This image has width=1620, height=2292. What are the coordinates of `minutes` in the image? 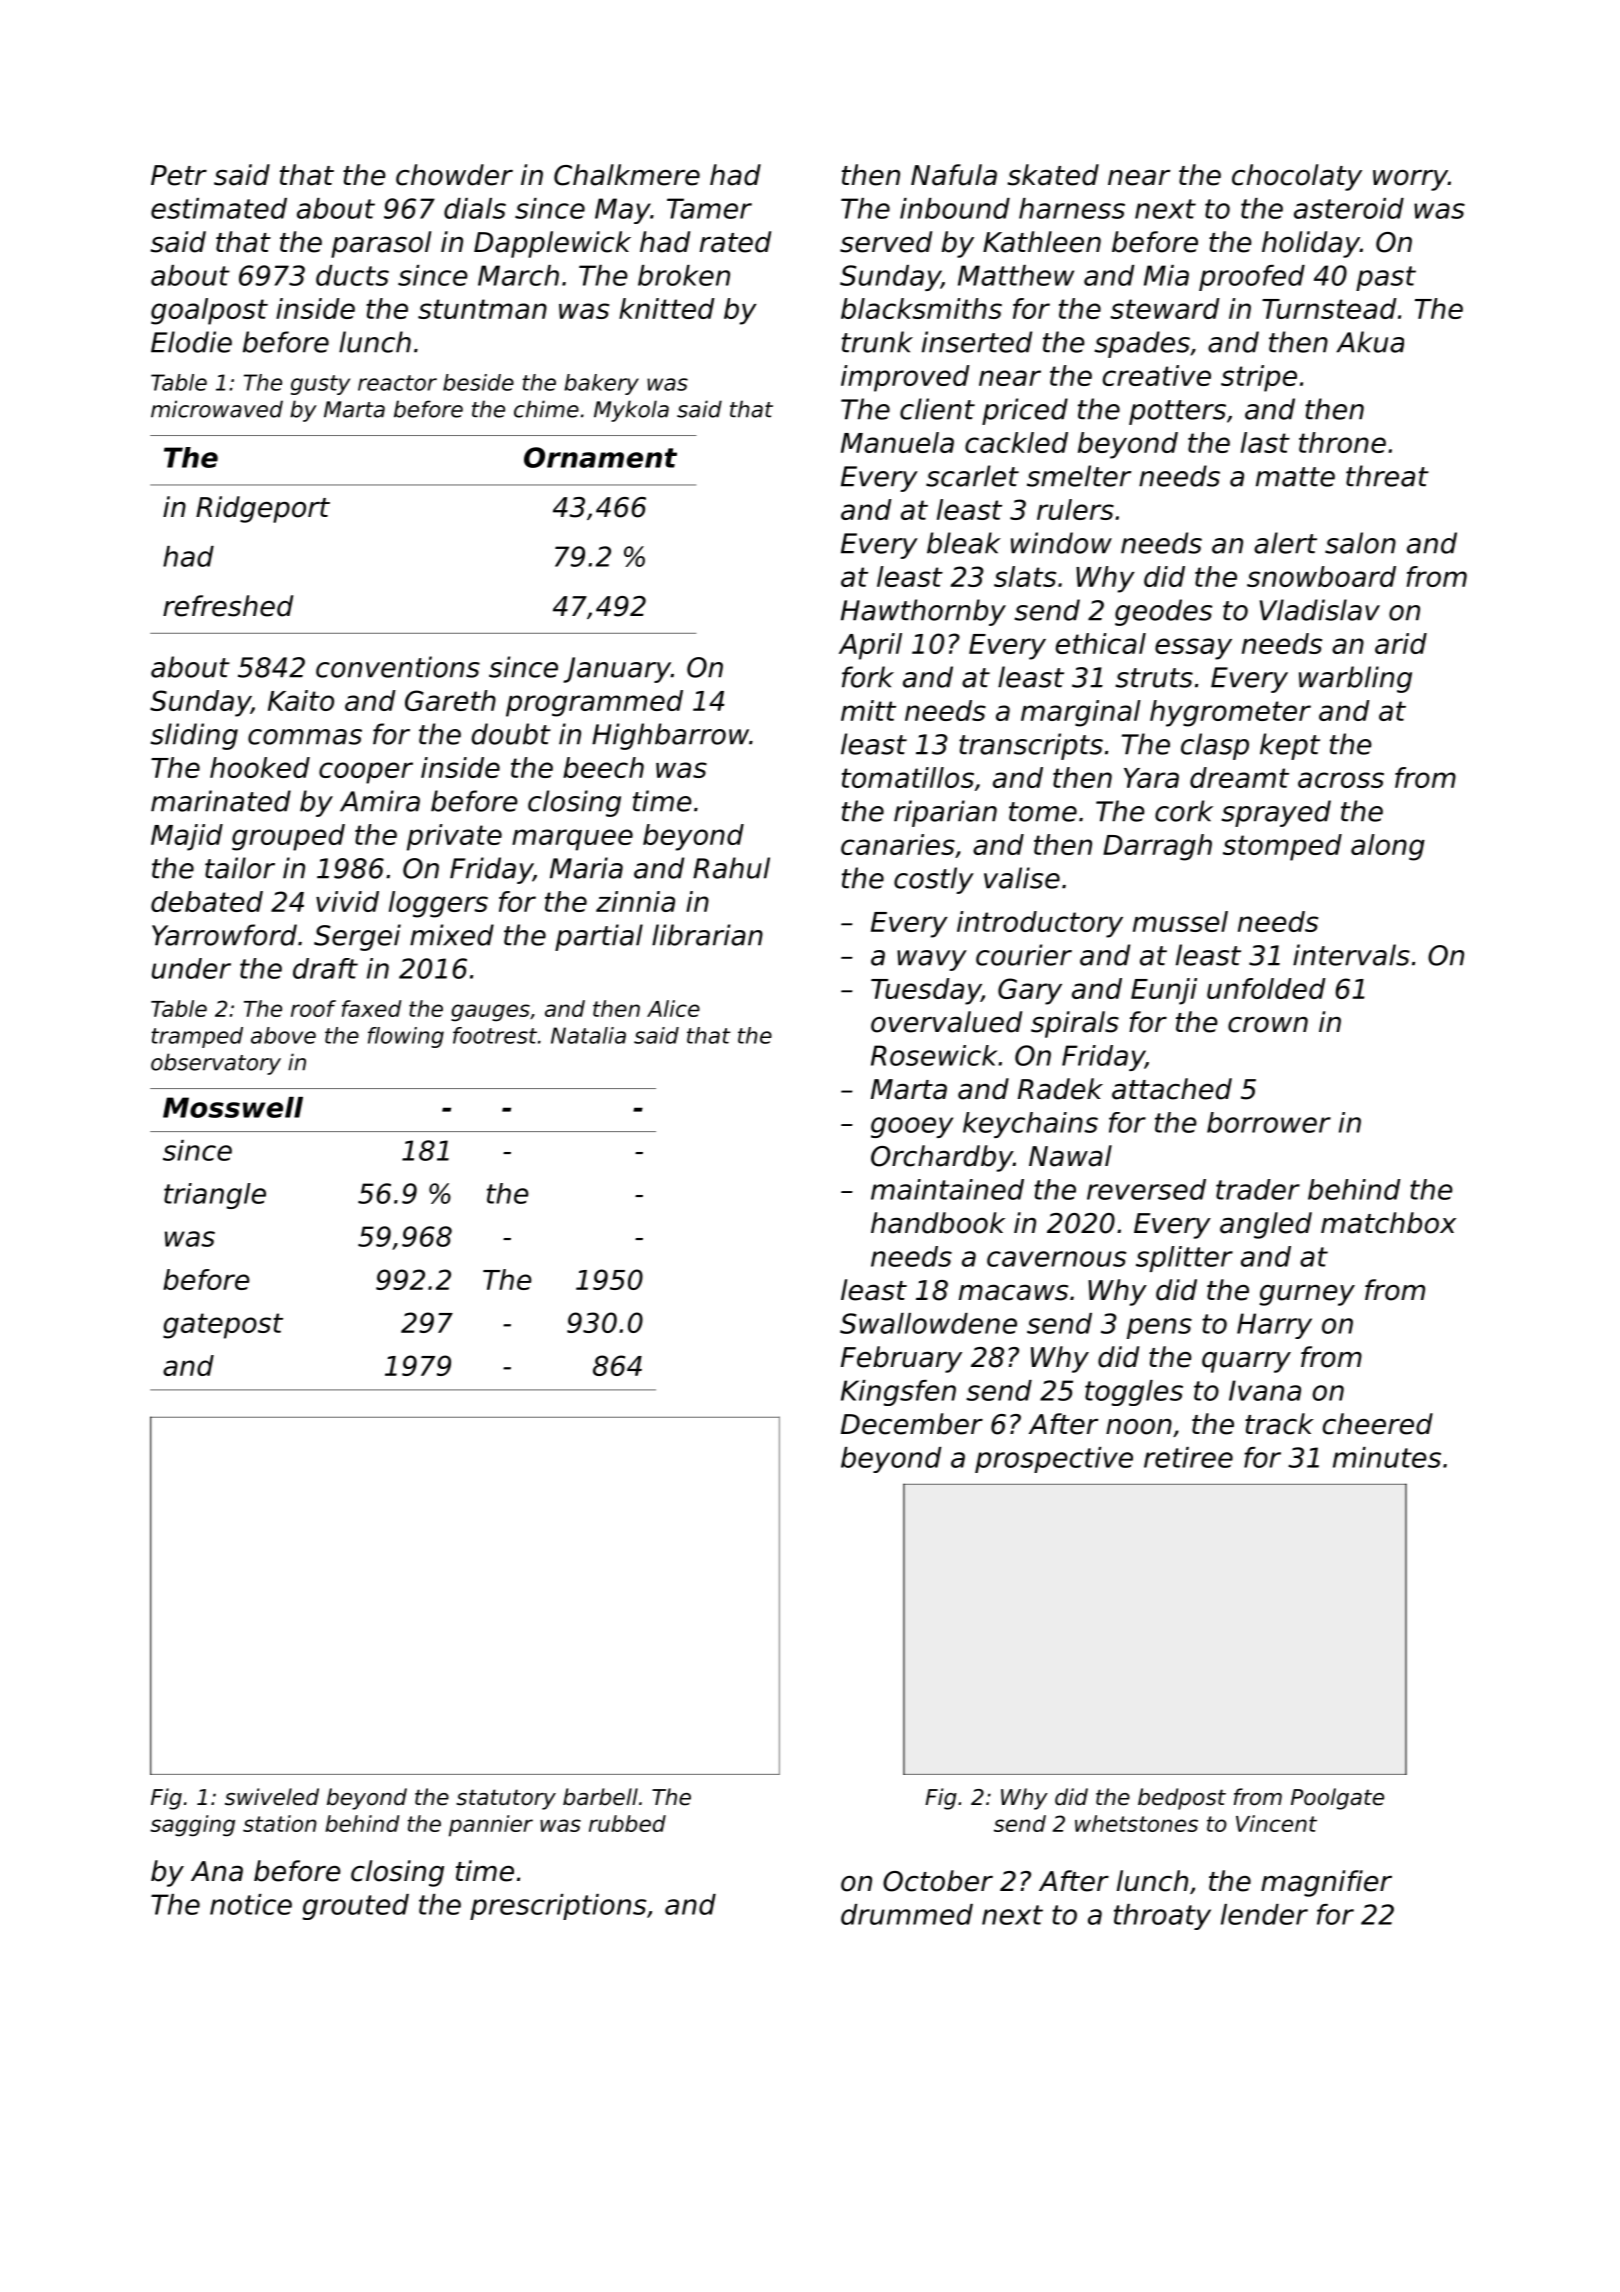 It's located at (1387, 1457).
